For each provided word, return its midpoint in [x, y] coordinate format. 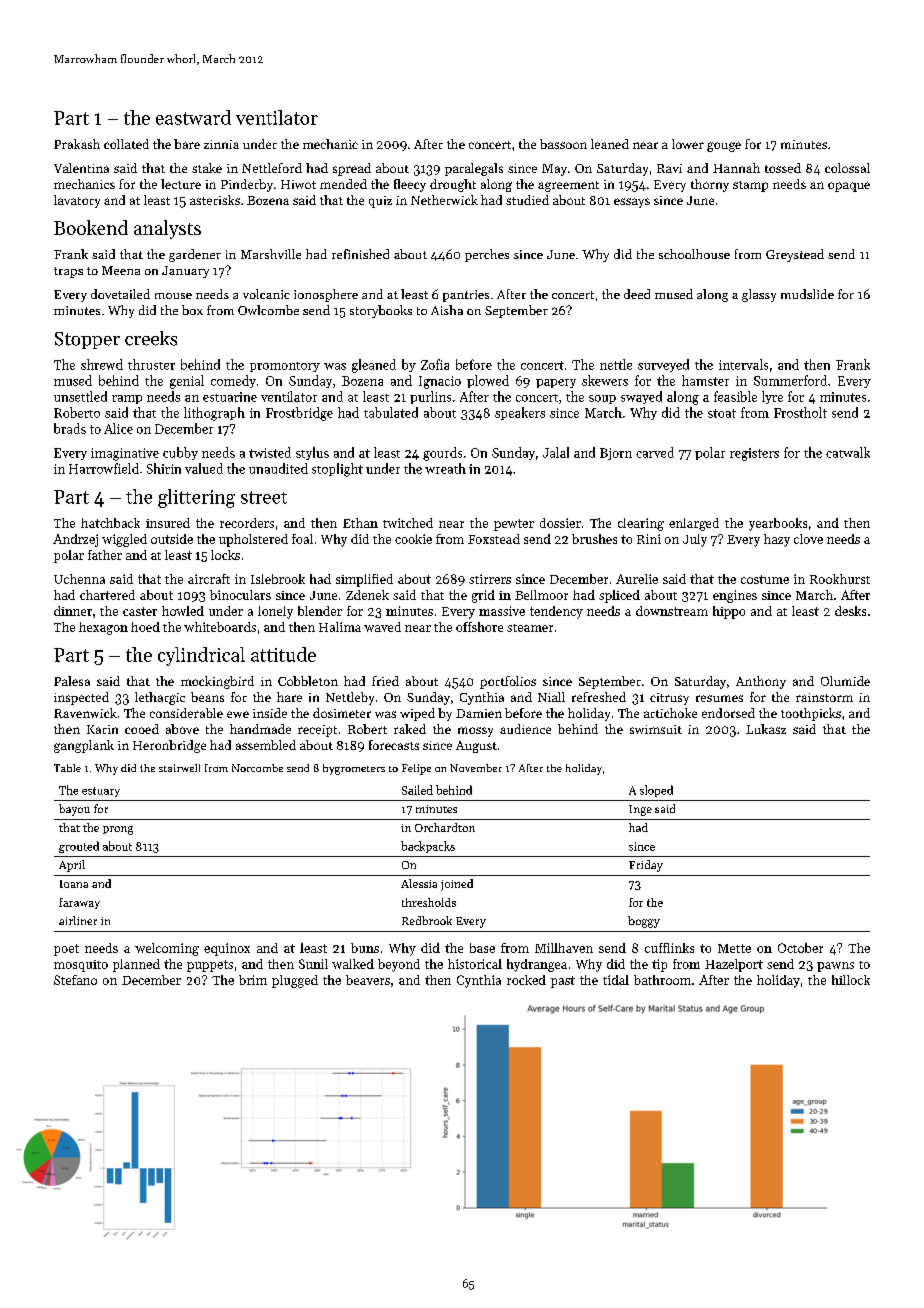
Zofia [435, 364]
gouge [724, 147]
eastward [193, 117]
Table [67, 768]
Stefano [75, 980]
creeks [151, 338]
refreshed [599, 697]
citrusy [669, 699]
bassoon [563, 144]
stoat [722, 413]
